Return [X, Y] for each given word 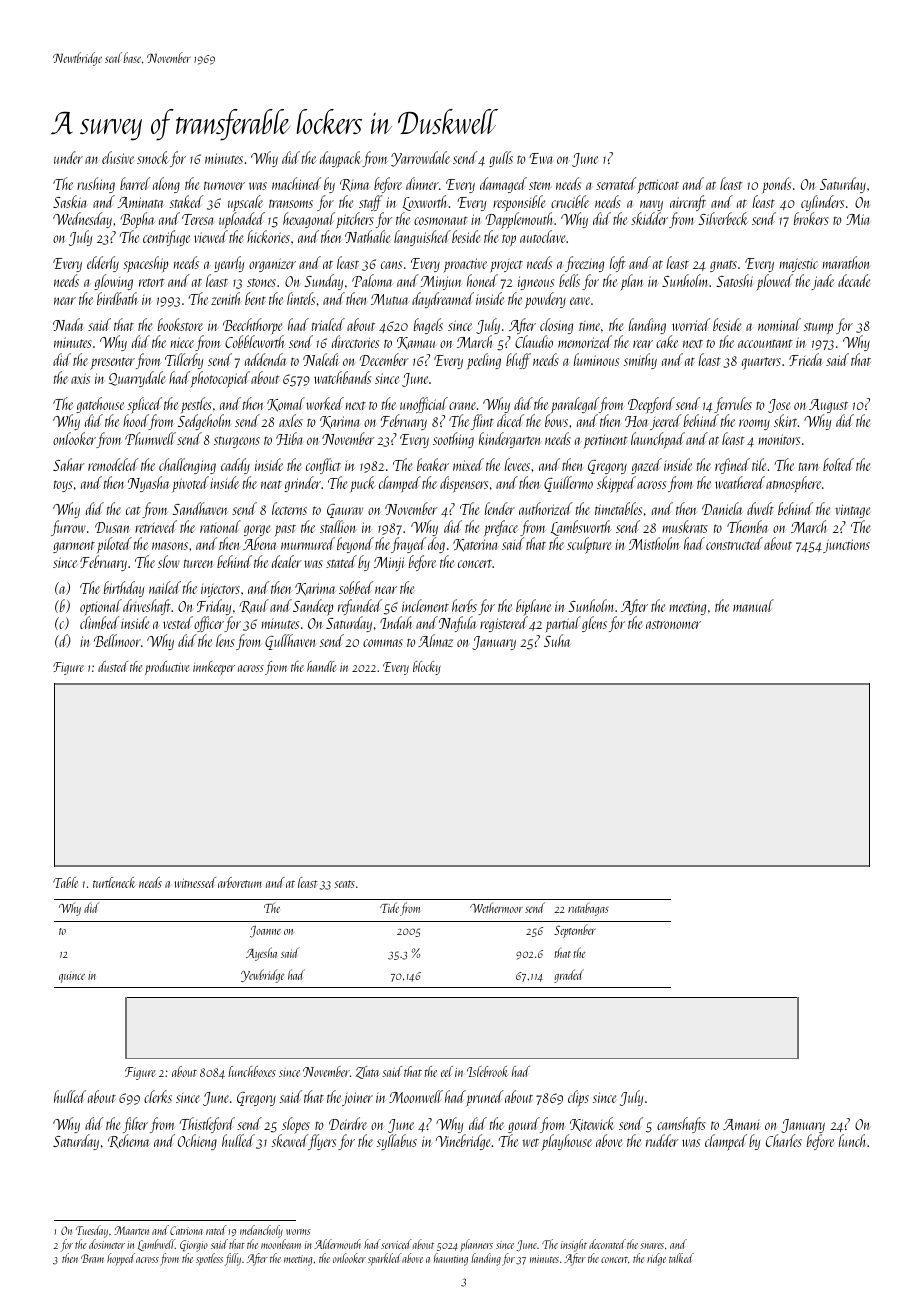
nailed [165, 587]
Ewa [541, 158]
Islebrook [487, 1071]
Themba [747, 526]
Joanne [265, 932]
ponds [776, 185]
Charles [784, 1140]
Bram [92, 1258]
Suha [557, 640]
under [68, 157]
